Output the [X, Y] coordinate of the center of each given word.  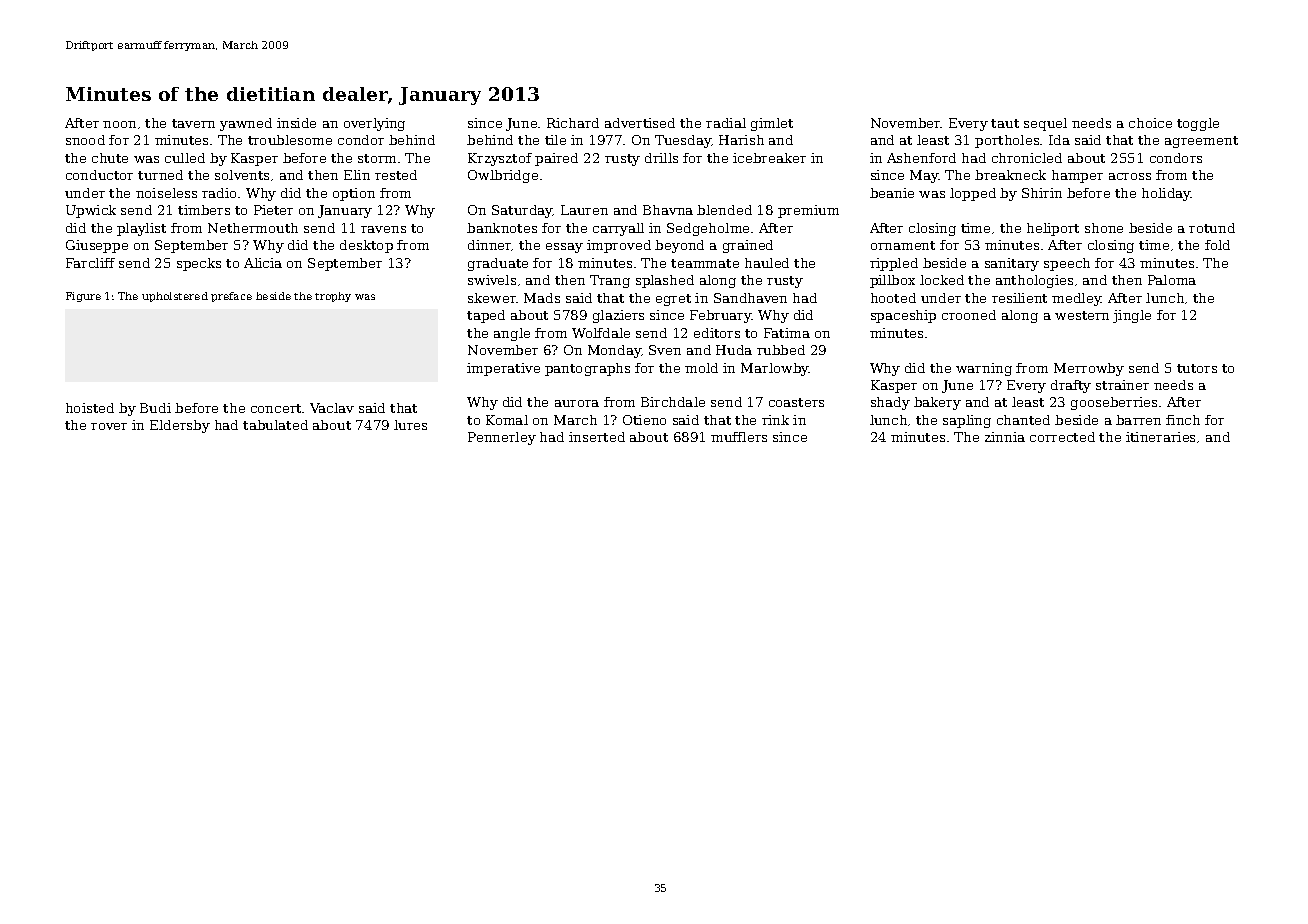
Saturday [522, 211]
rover [109, 426]
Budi [155, 408]
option [354, 194]
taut [1005, 123]
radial [726, 123]
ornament [903, 245]
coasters [796, 402]
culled [185, 158]
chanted [1023, 420]
